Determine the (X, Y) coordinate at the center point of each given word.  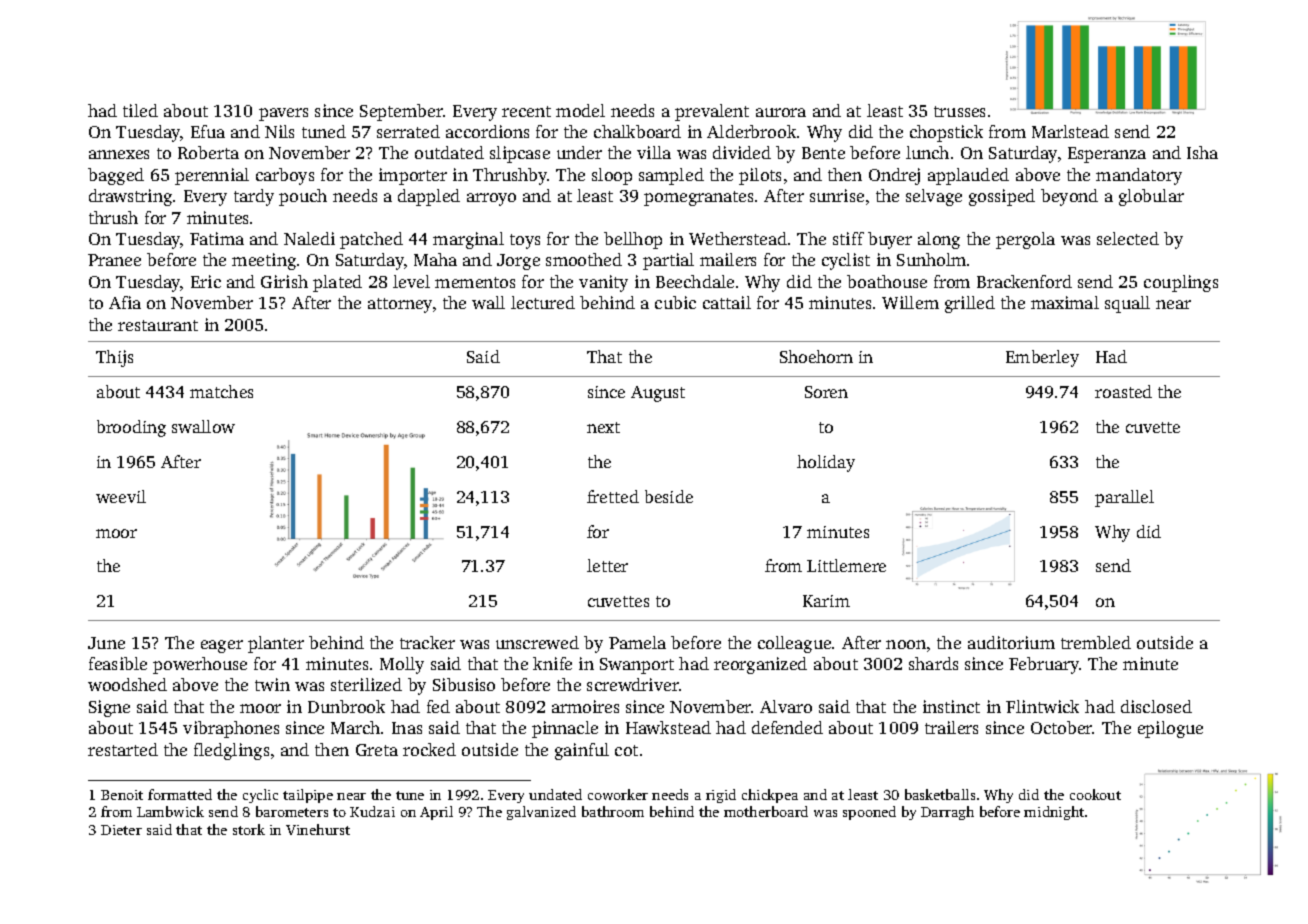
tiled (140, 110)
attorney (400, 305)
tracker (427, 642)
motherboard (766, 811)
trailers (951, 727)
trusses (959, 111)
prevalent (712, 112)
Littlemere (846, 565)
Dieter (121, 830)
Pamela (637, 642)
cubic (675, 302)
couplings (1181, 283)
